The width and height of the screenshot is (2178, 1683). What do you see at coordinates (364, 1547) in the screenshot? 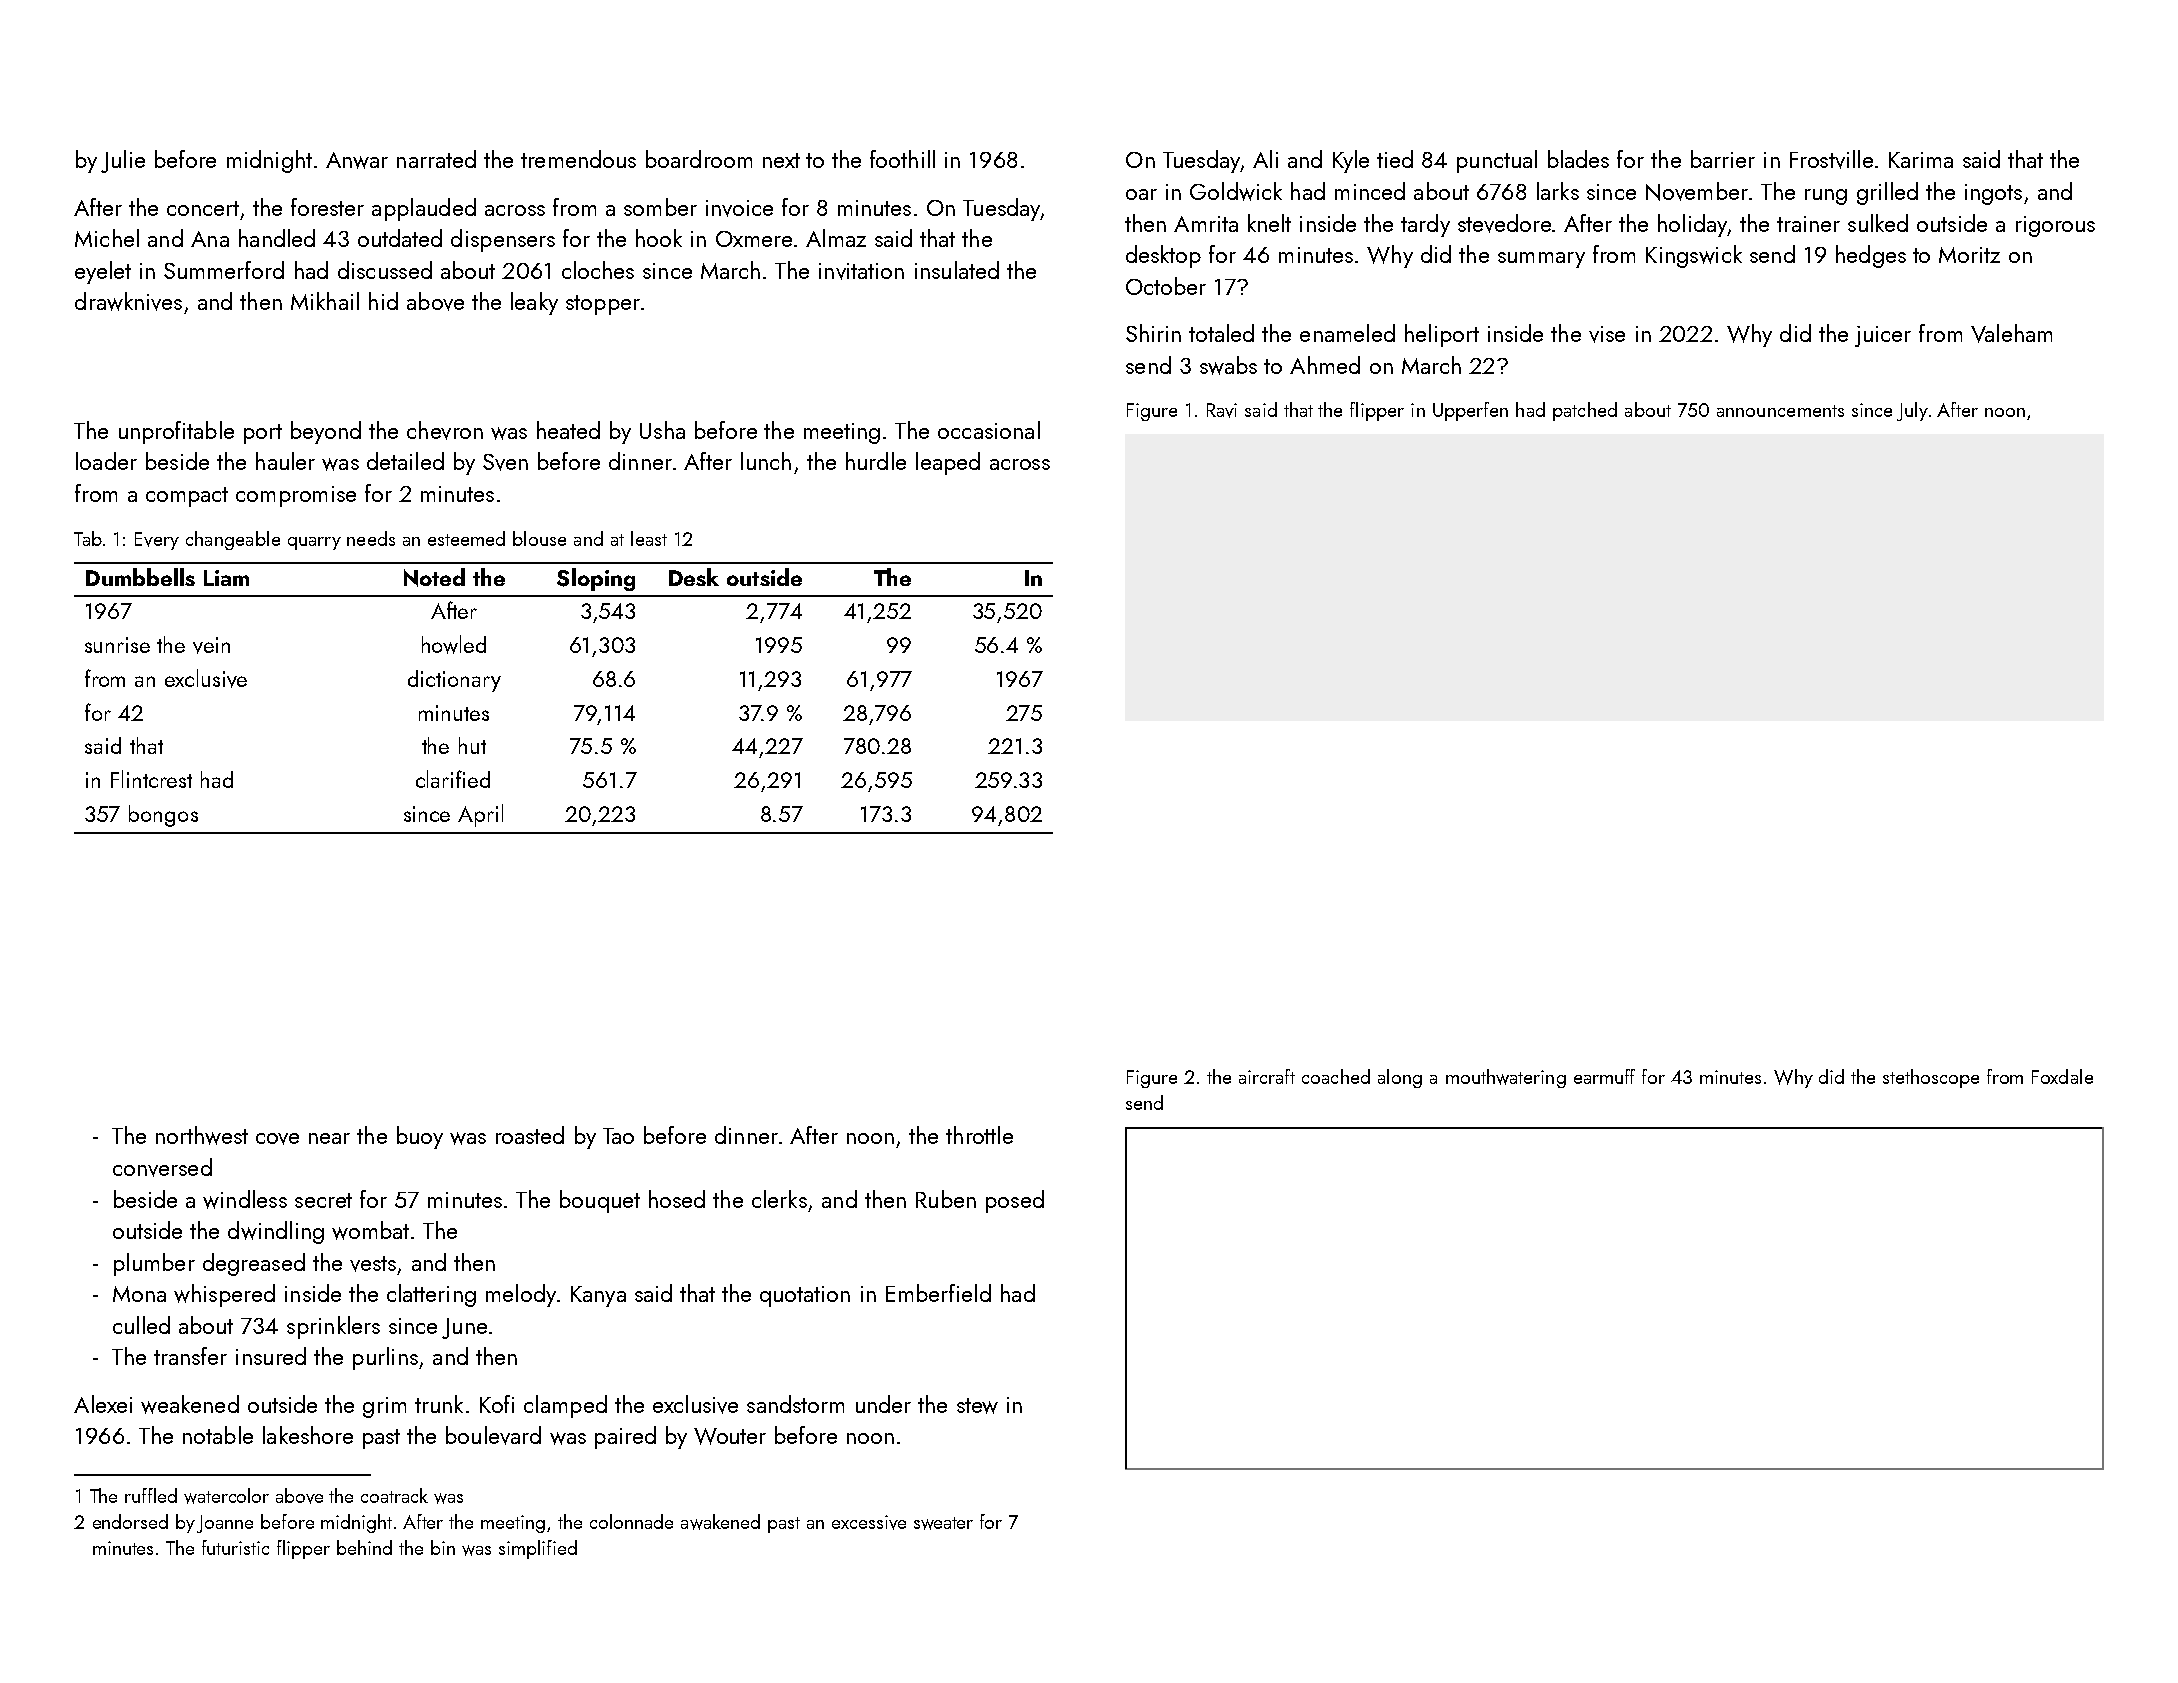
I see `behind` at bounding box center [364, 1547].
